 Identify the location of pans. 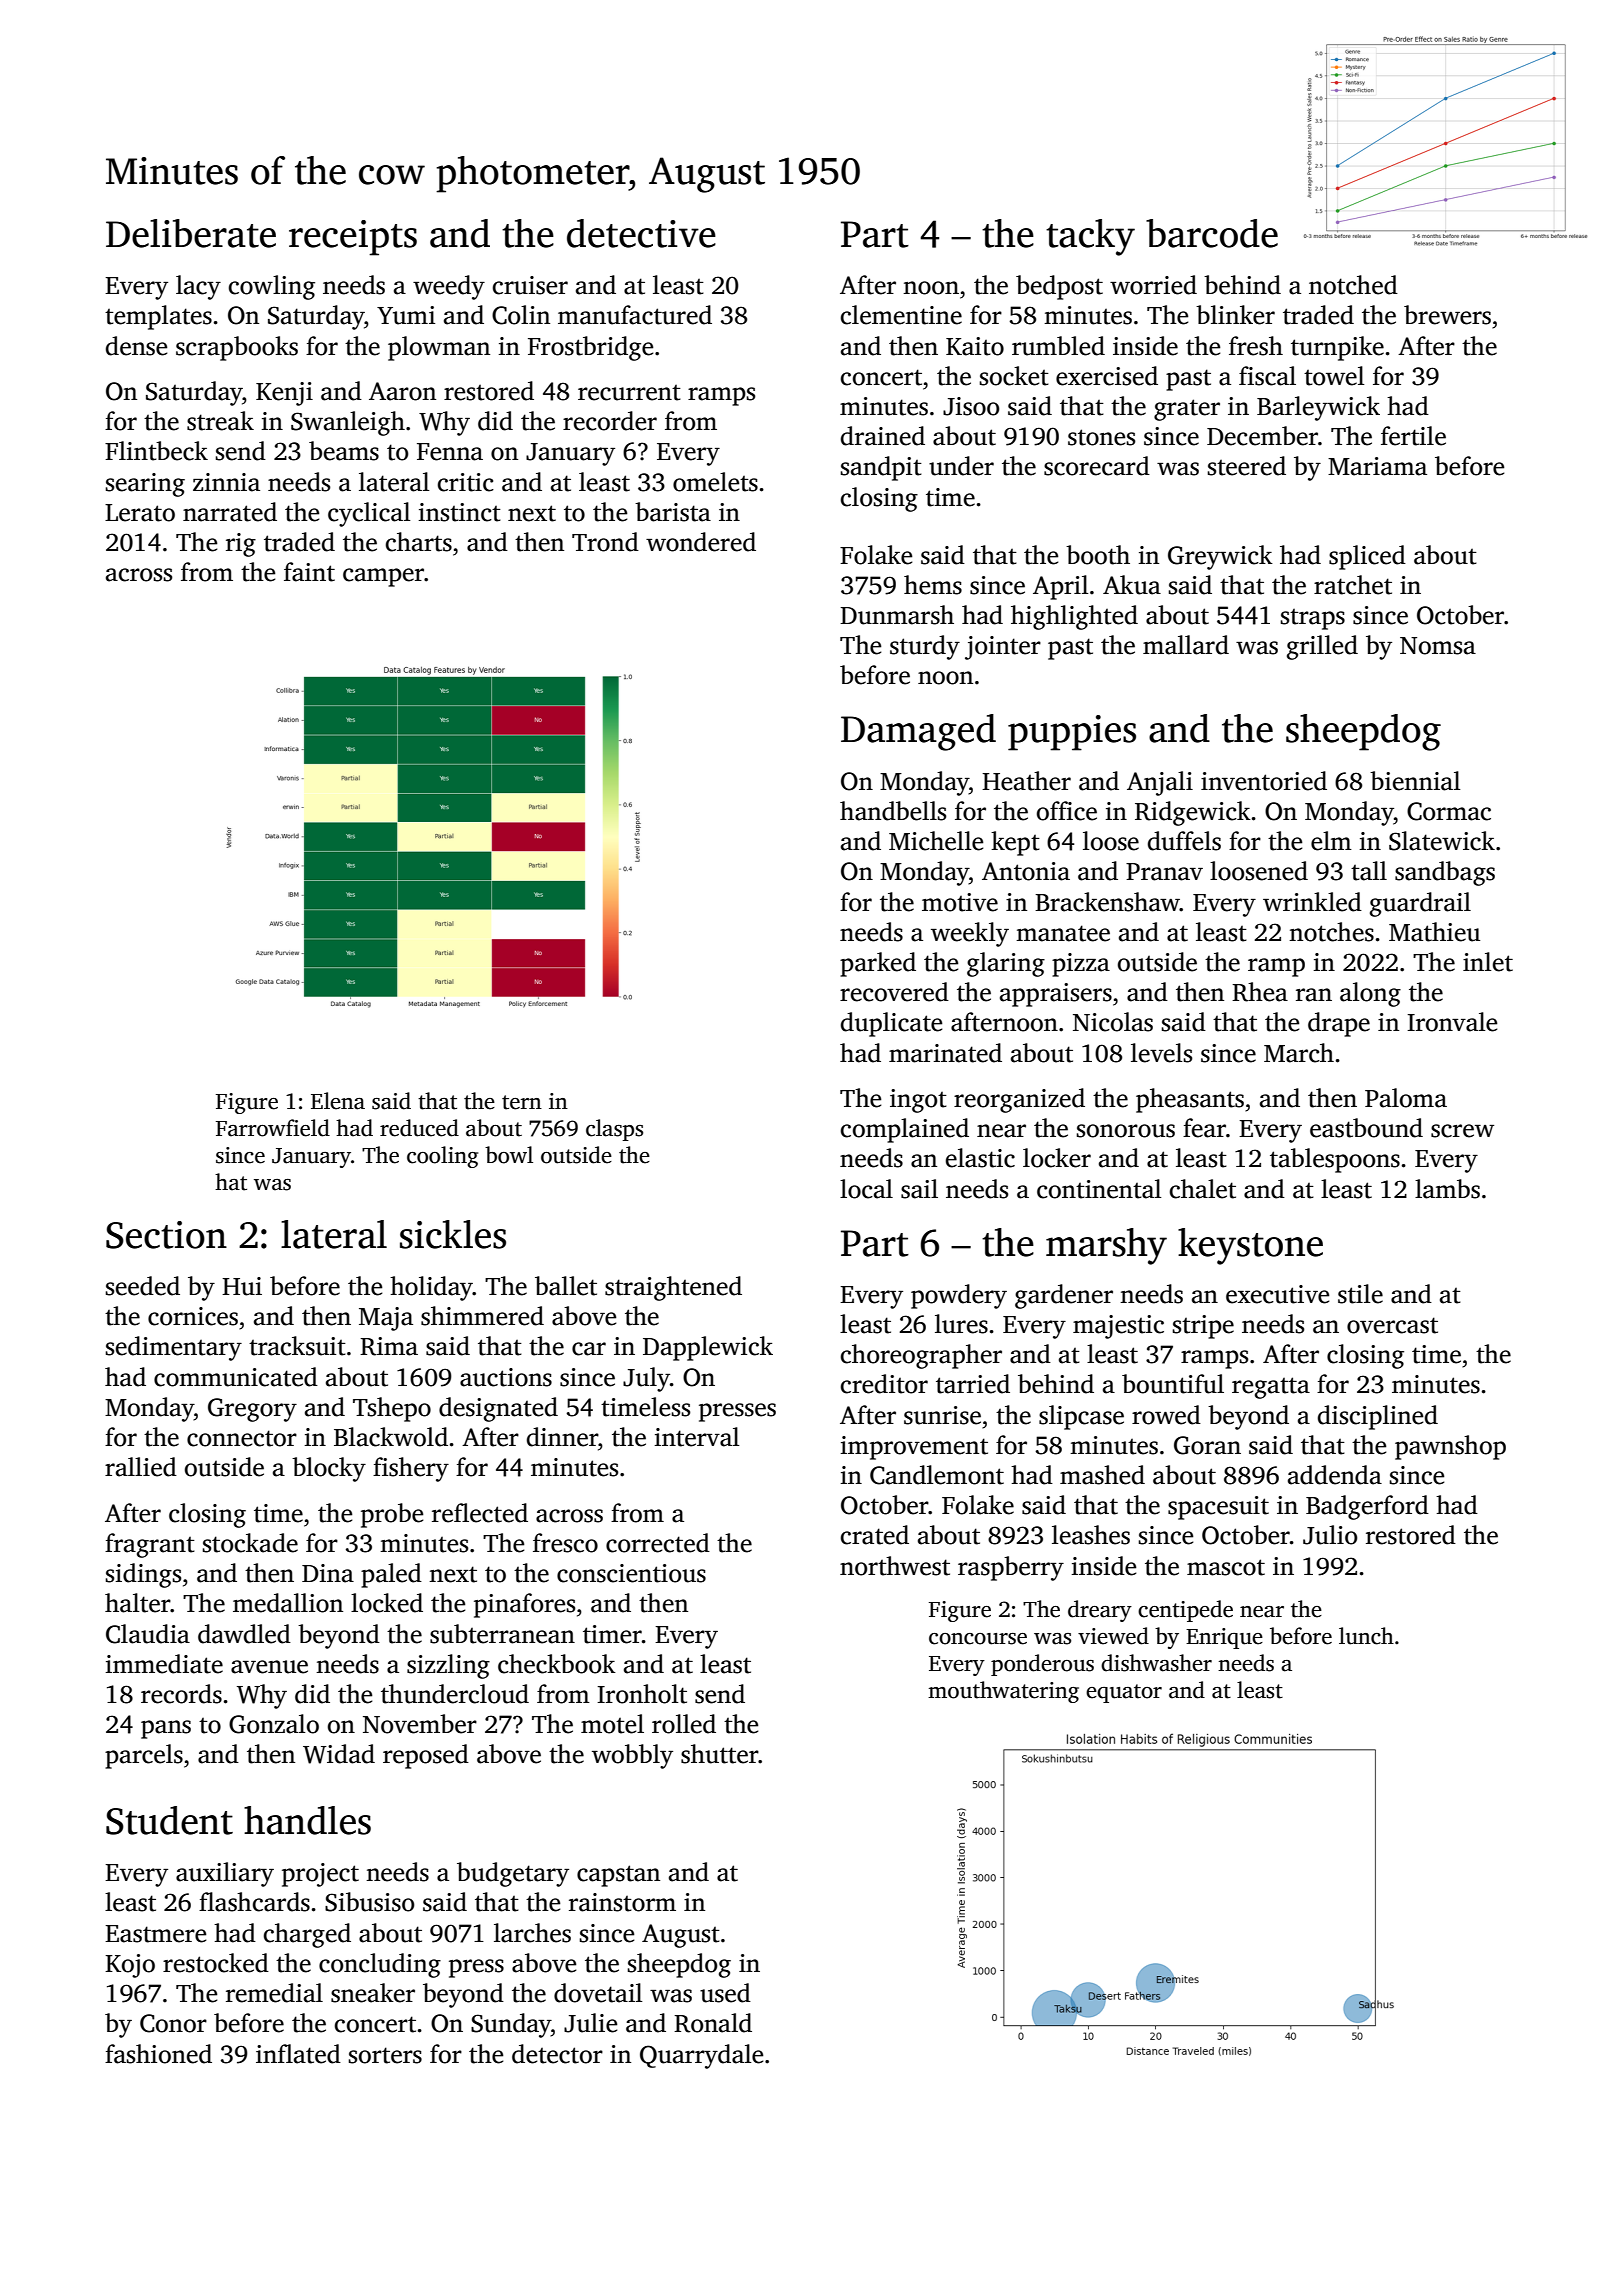
(166, 1729).
